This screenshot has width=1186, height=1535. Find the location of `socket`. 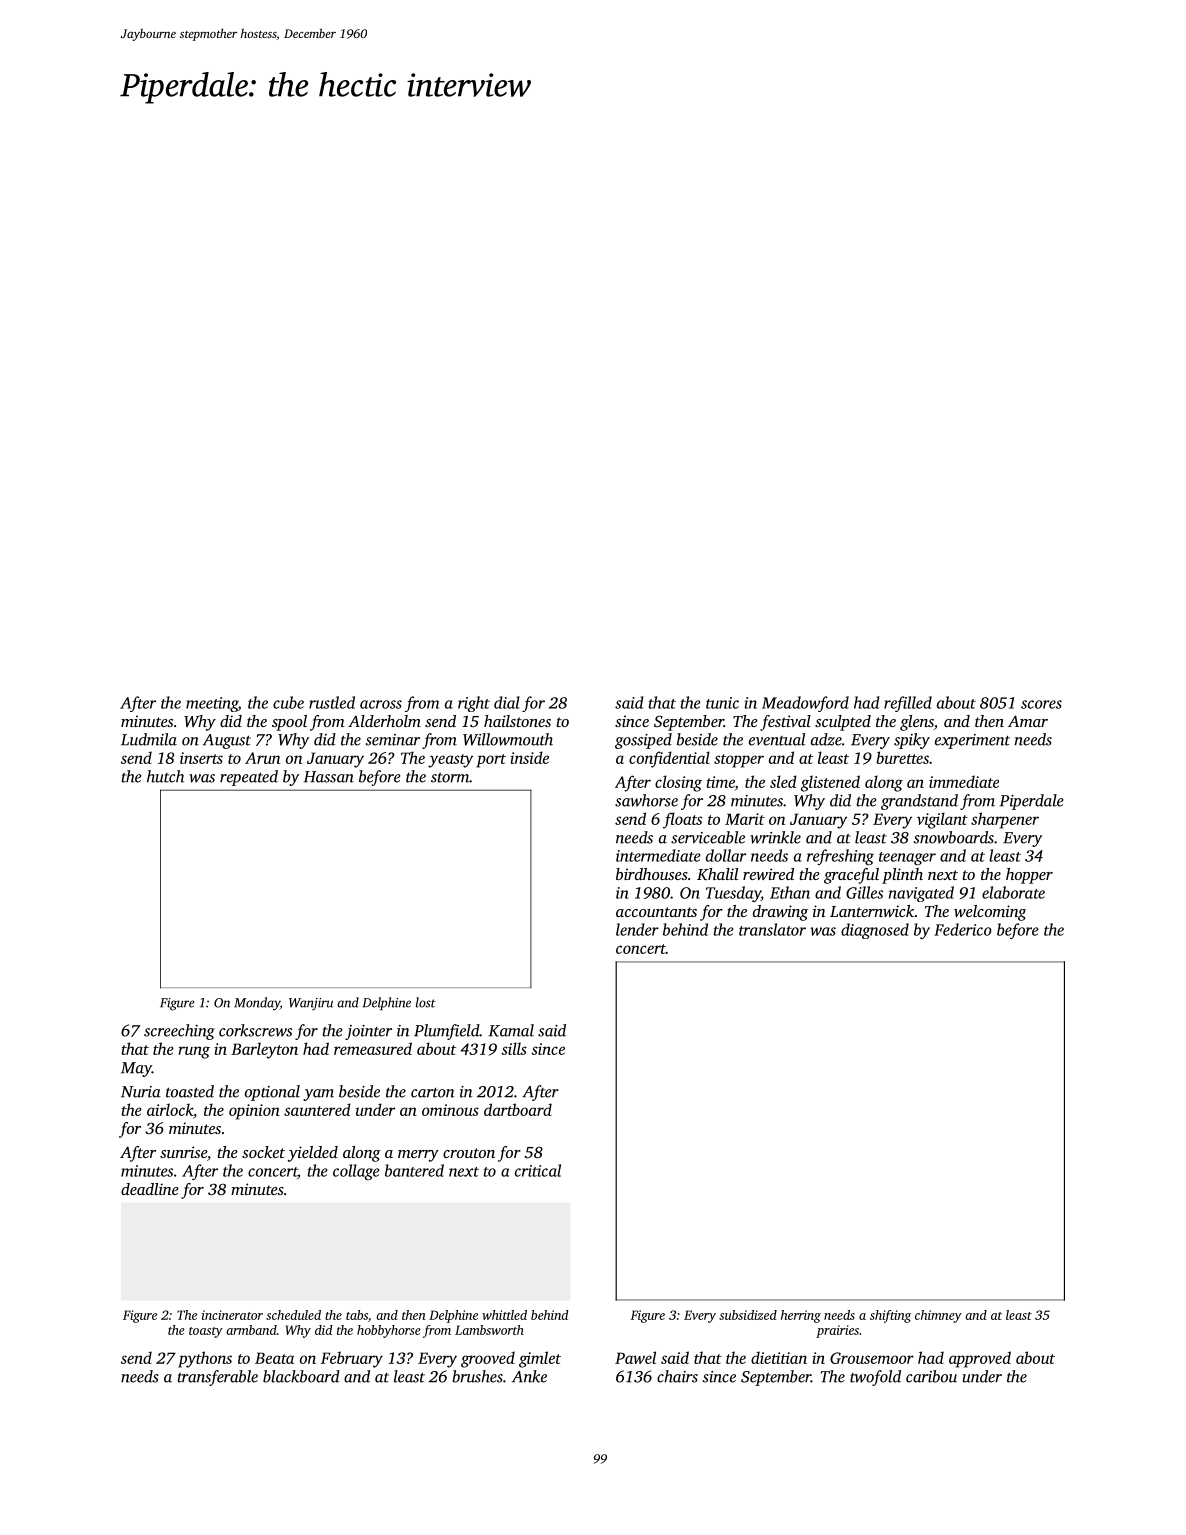

socket is located at coordinates (263, 1152).
